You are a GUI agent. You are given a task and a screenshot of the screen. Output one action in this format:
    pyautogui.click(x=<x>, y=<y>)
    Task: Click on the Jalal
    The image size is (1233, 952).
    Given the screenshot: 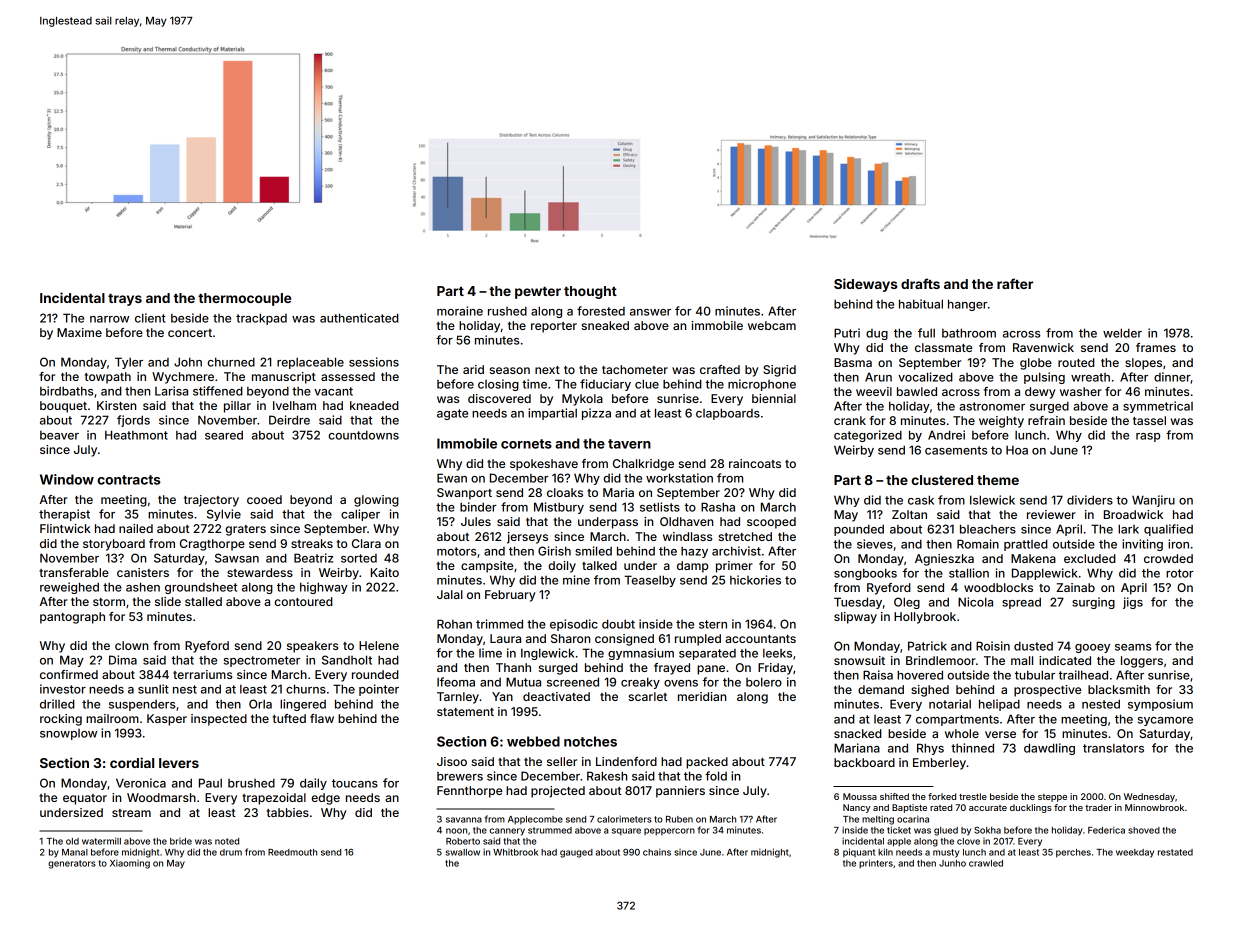 What is the action you would take?
    pyautogui.click(x=450, y=594)
